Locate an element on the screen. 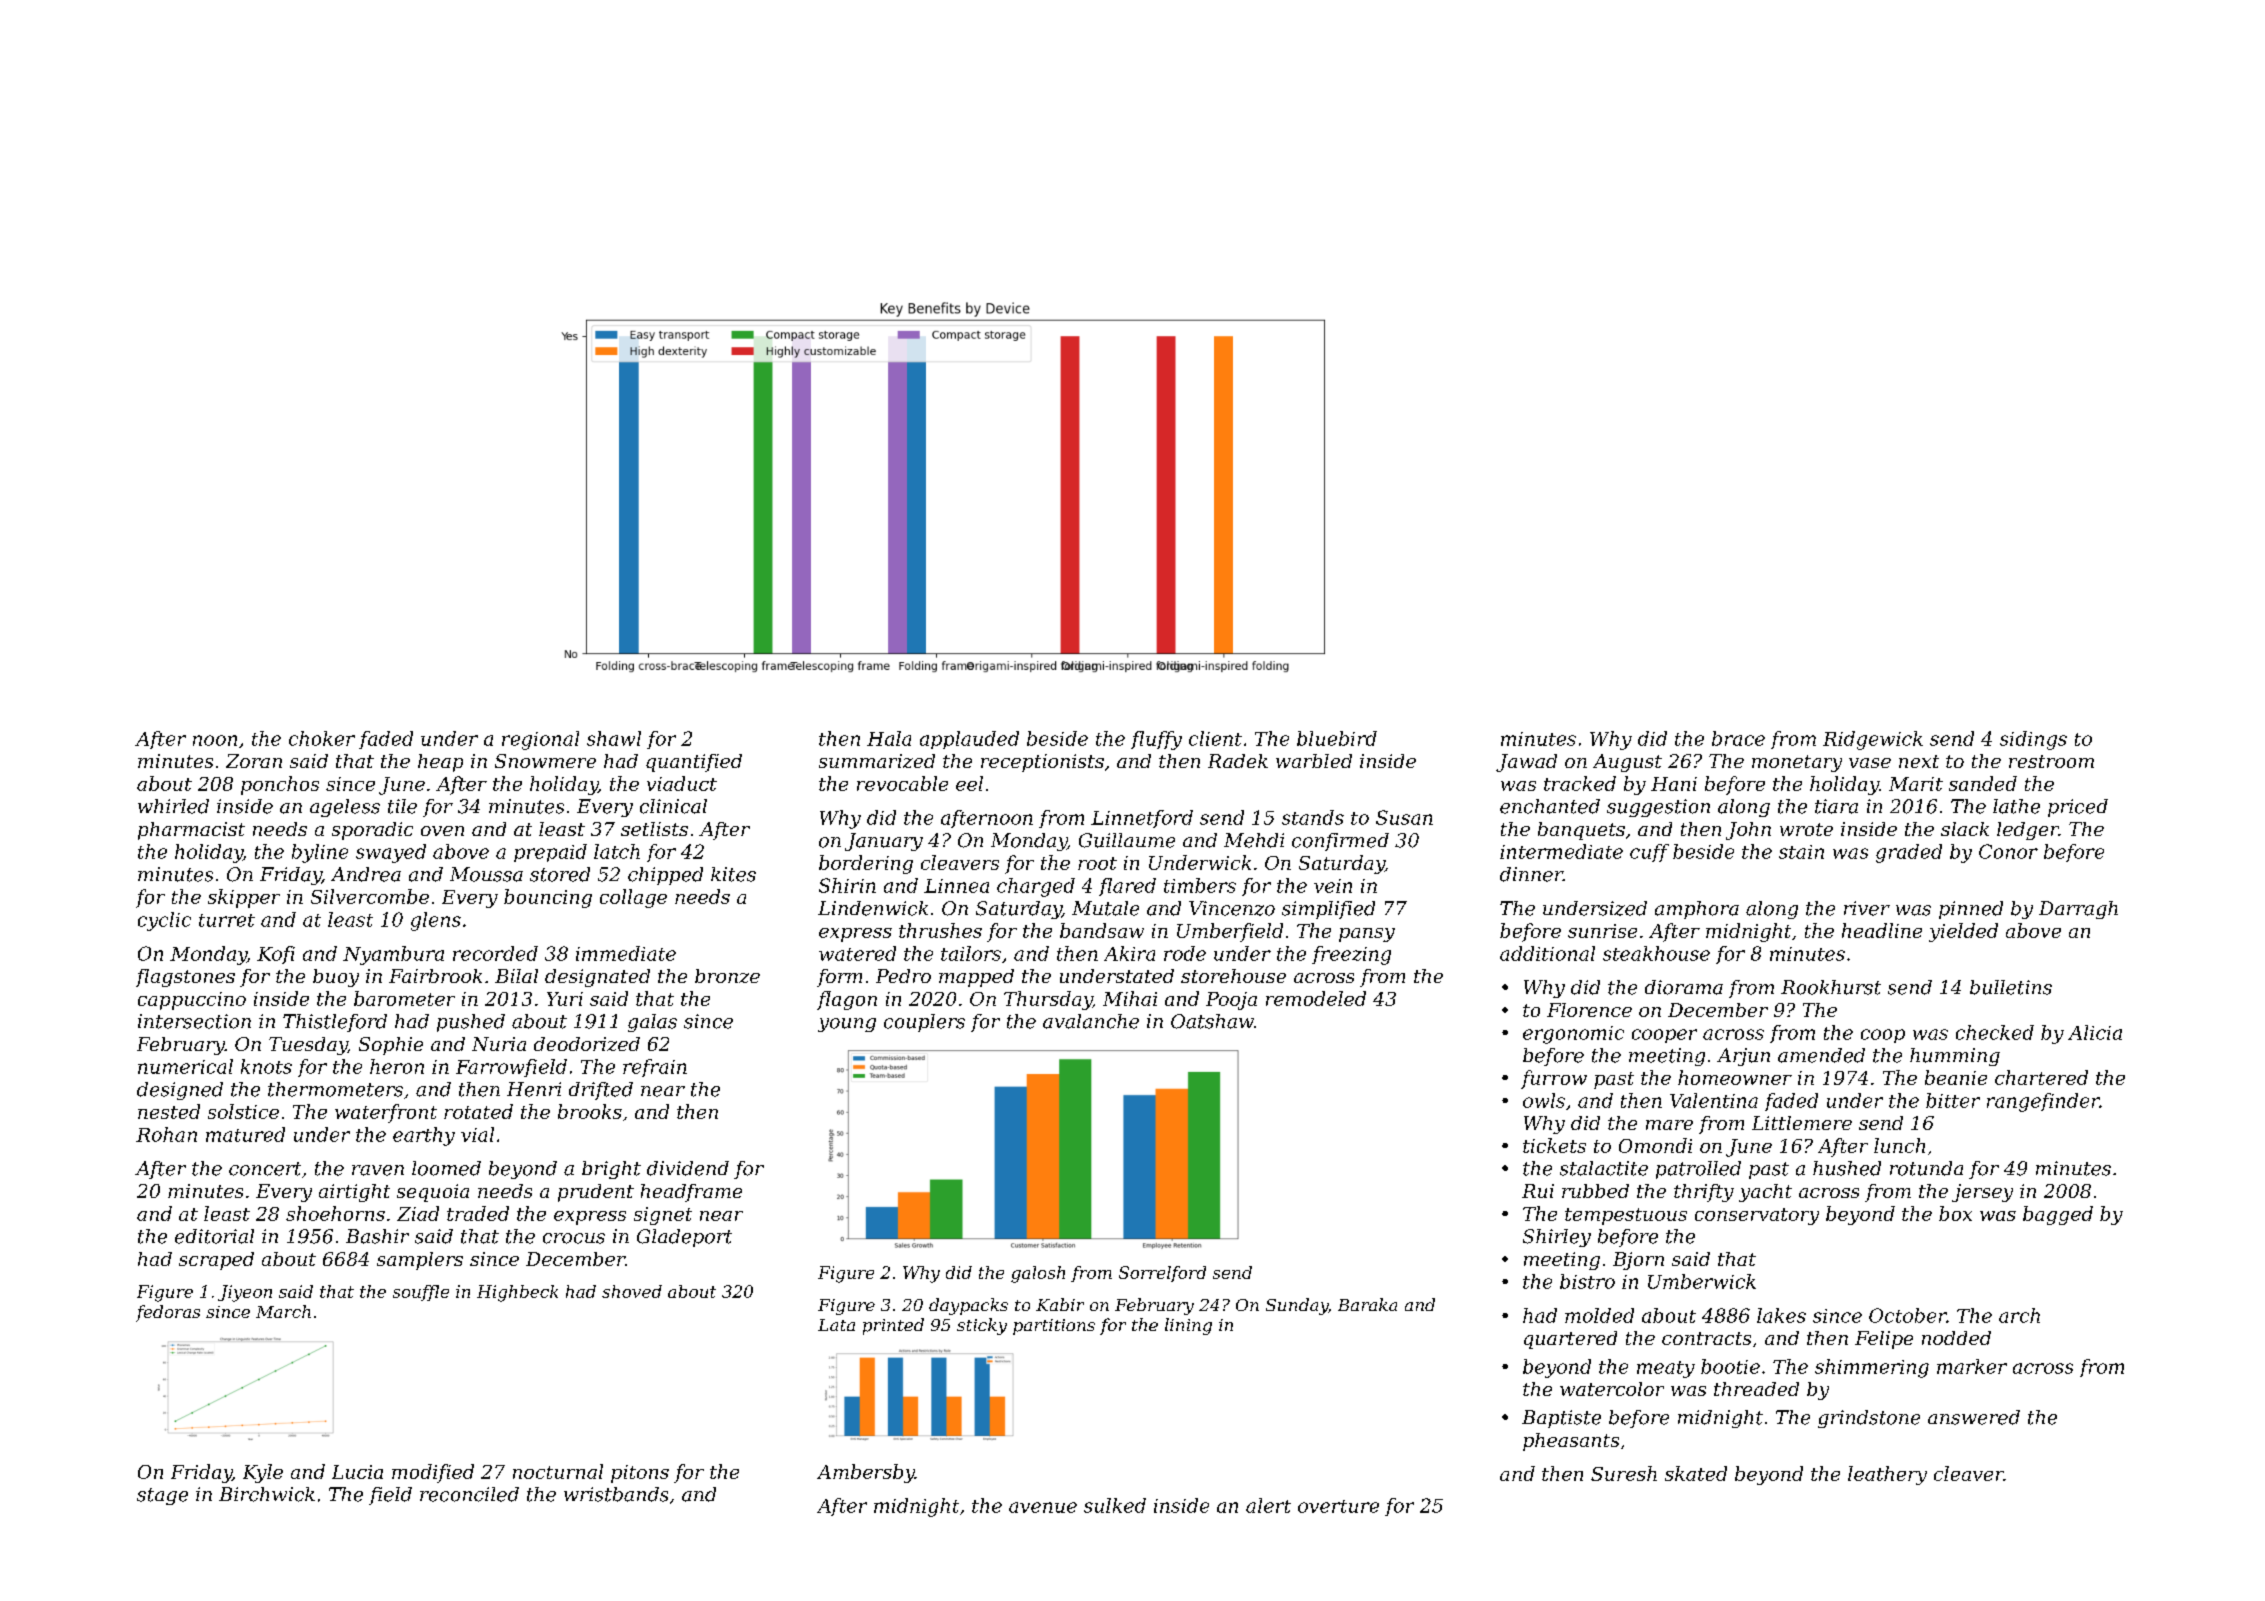 This screenshot has height=1601, width=2265. amphora is located at coordinates (1697, 910).
